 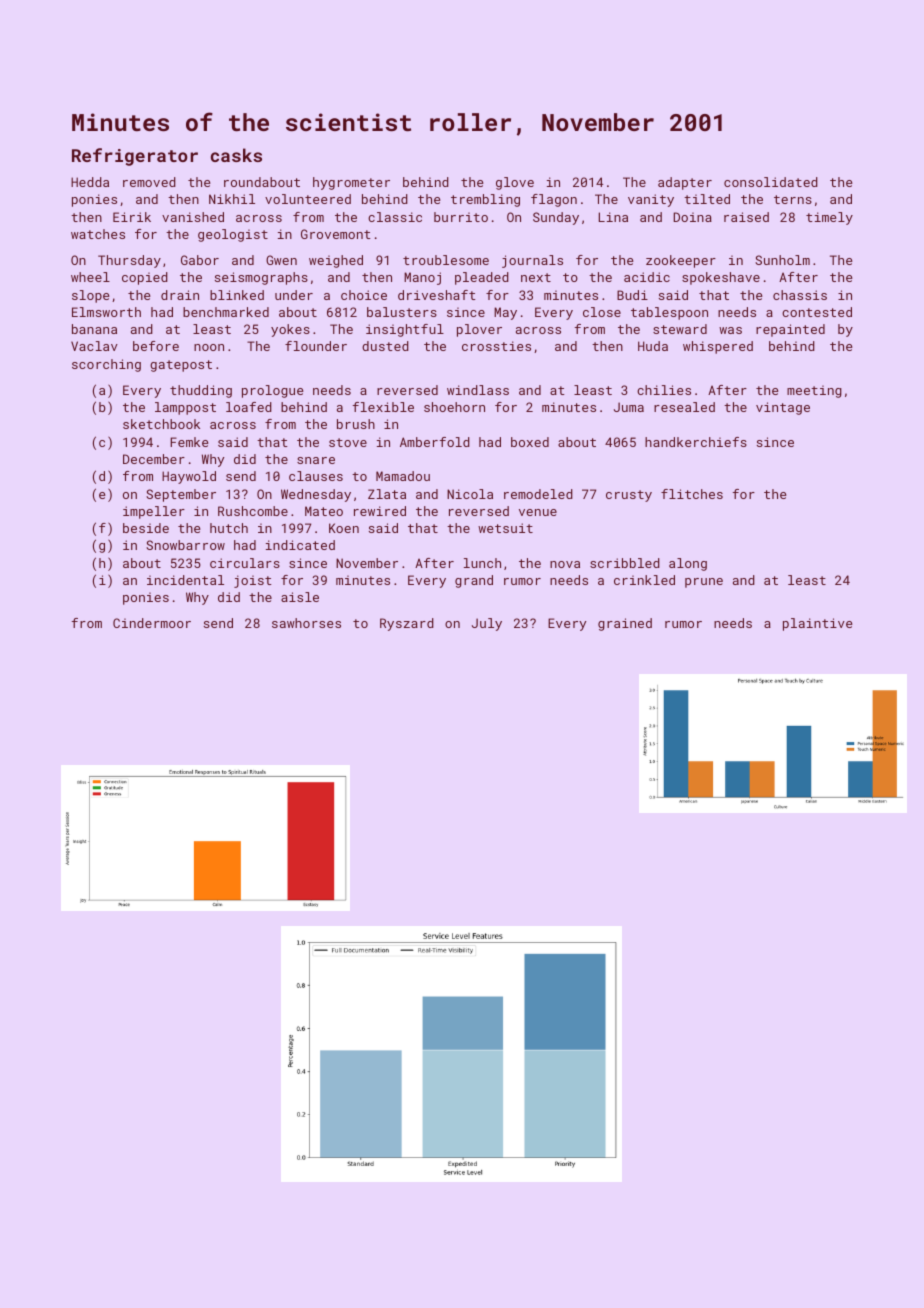 What do you see at coordinates (106, 312) in the screenshot?
I see `Elmsworth` at bounding box center [106, 312].
